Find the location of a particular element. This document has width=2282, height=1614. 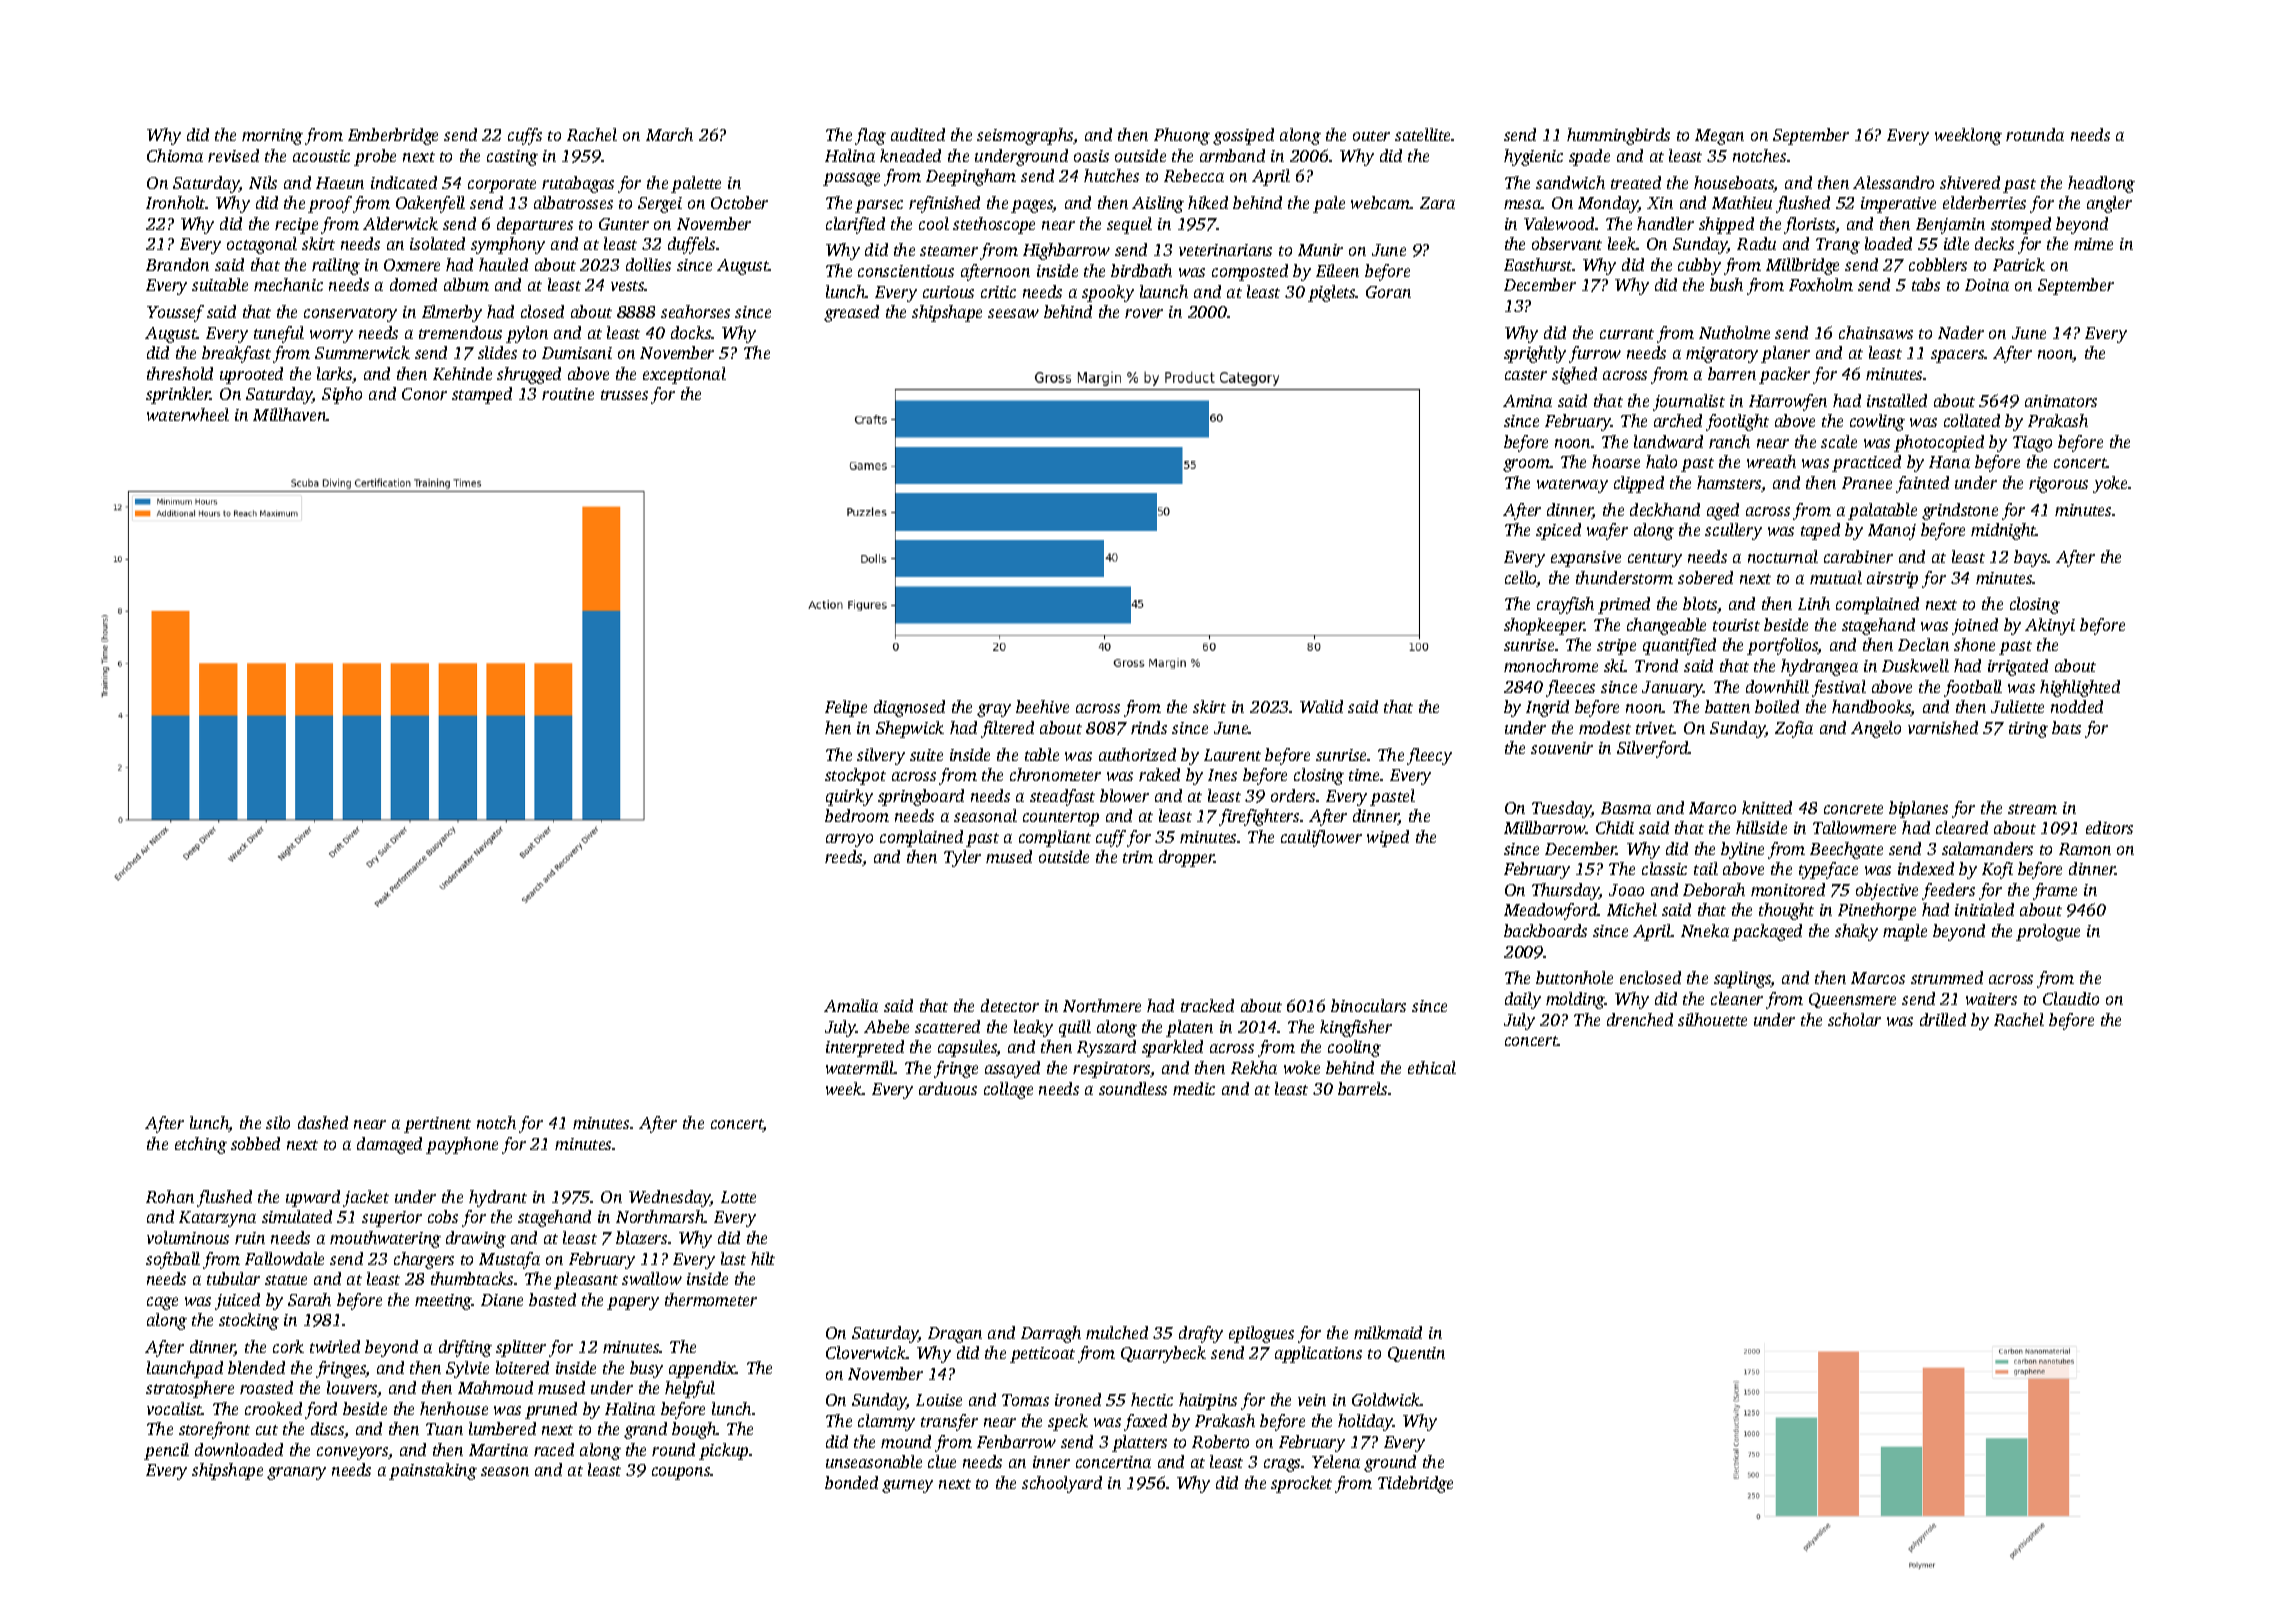

granary is located at coordinates (296, 1473).
